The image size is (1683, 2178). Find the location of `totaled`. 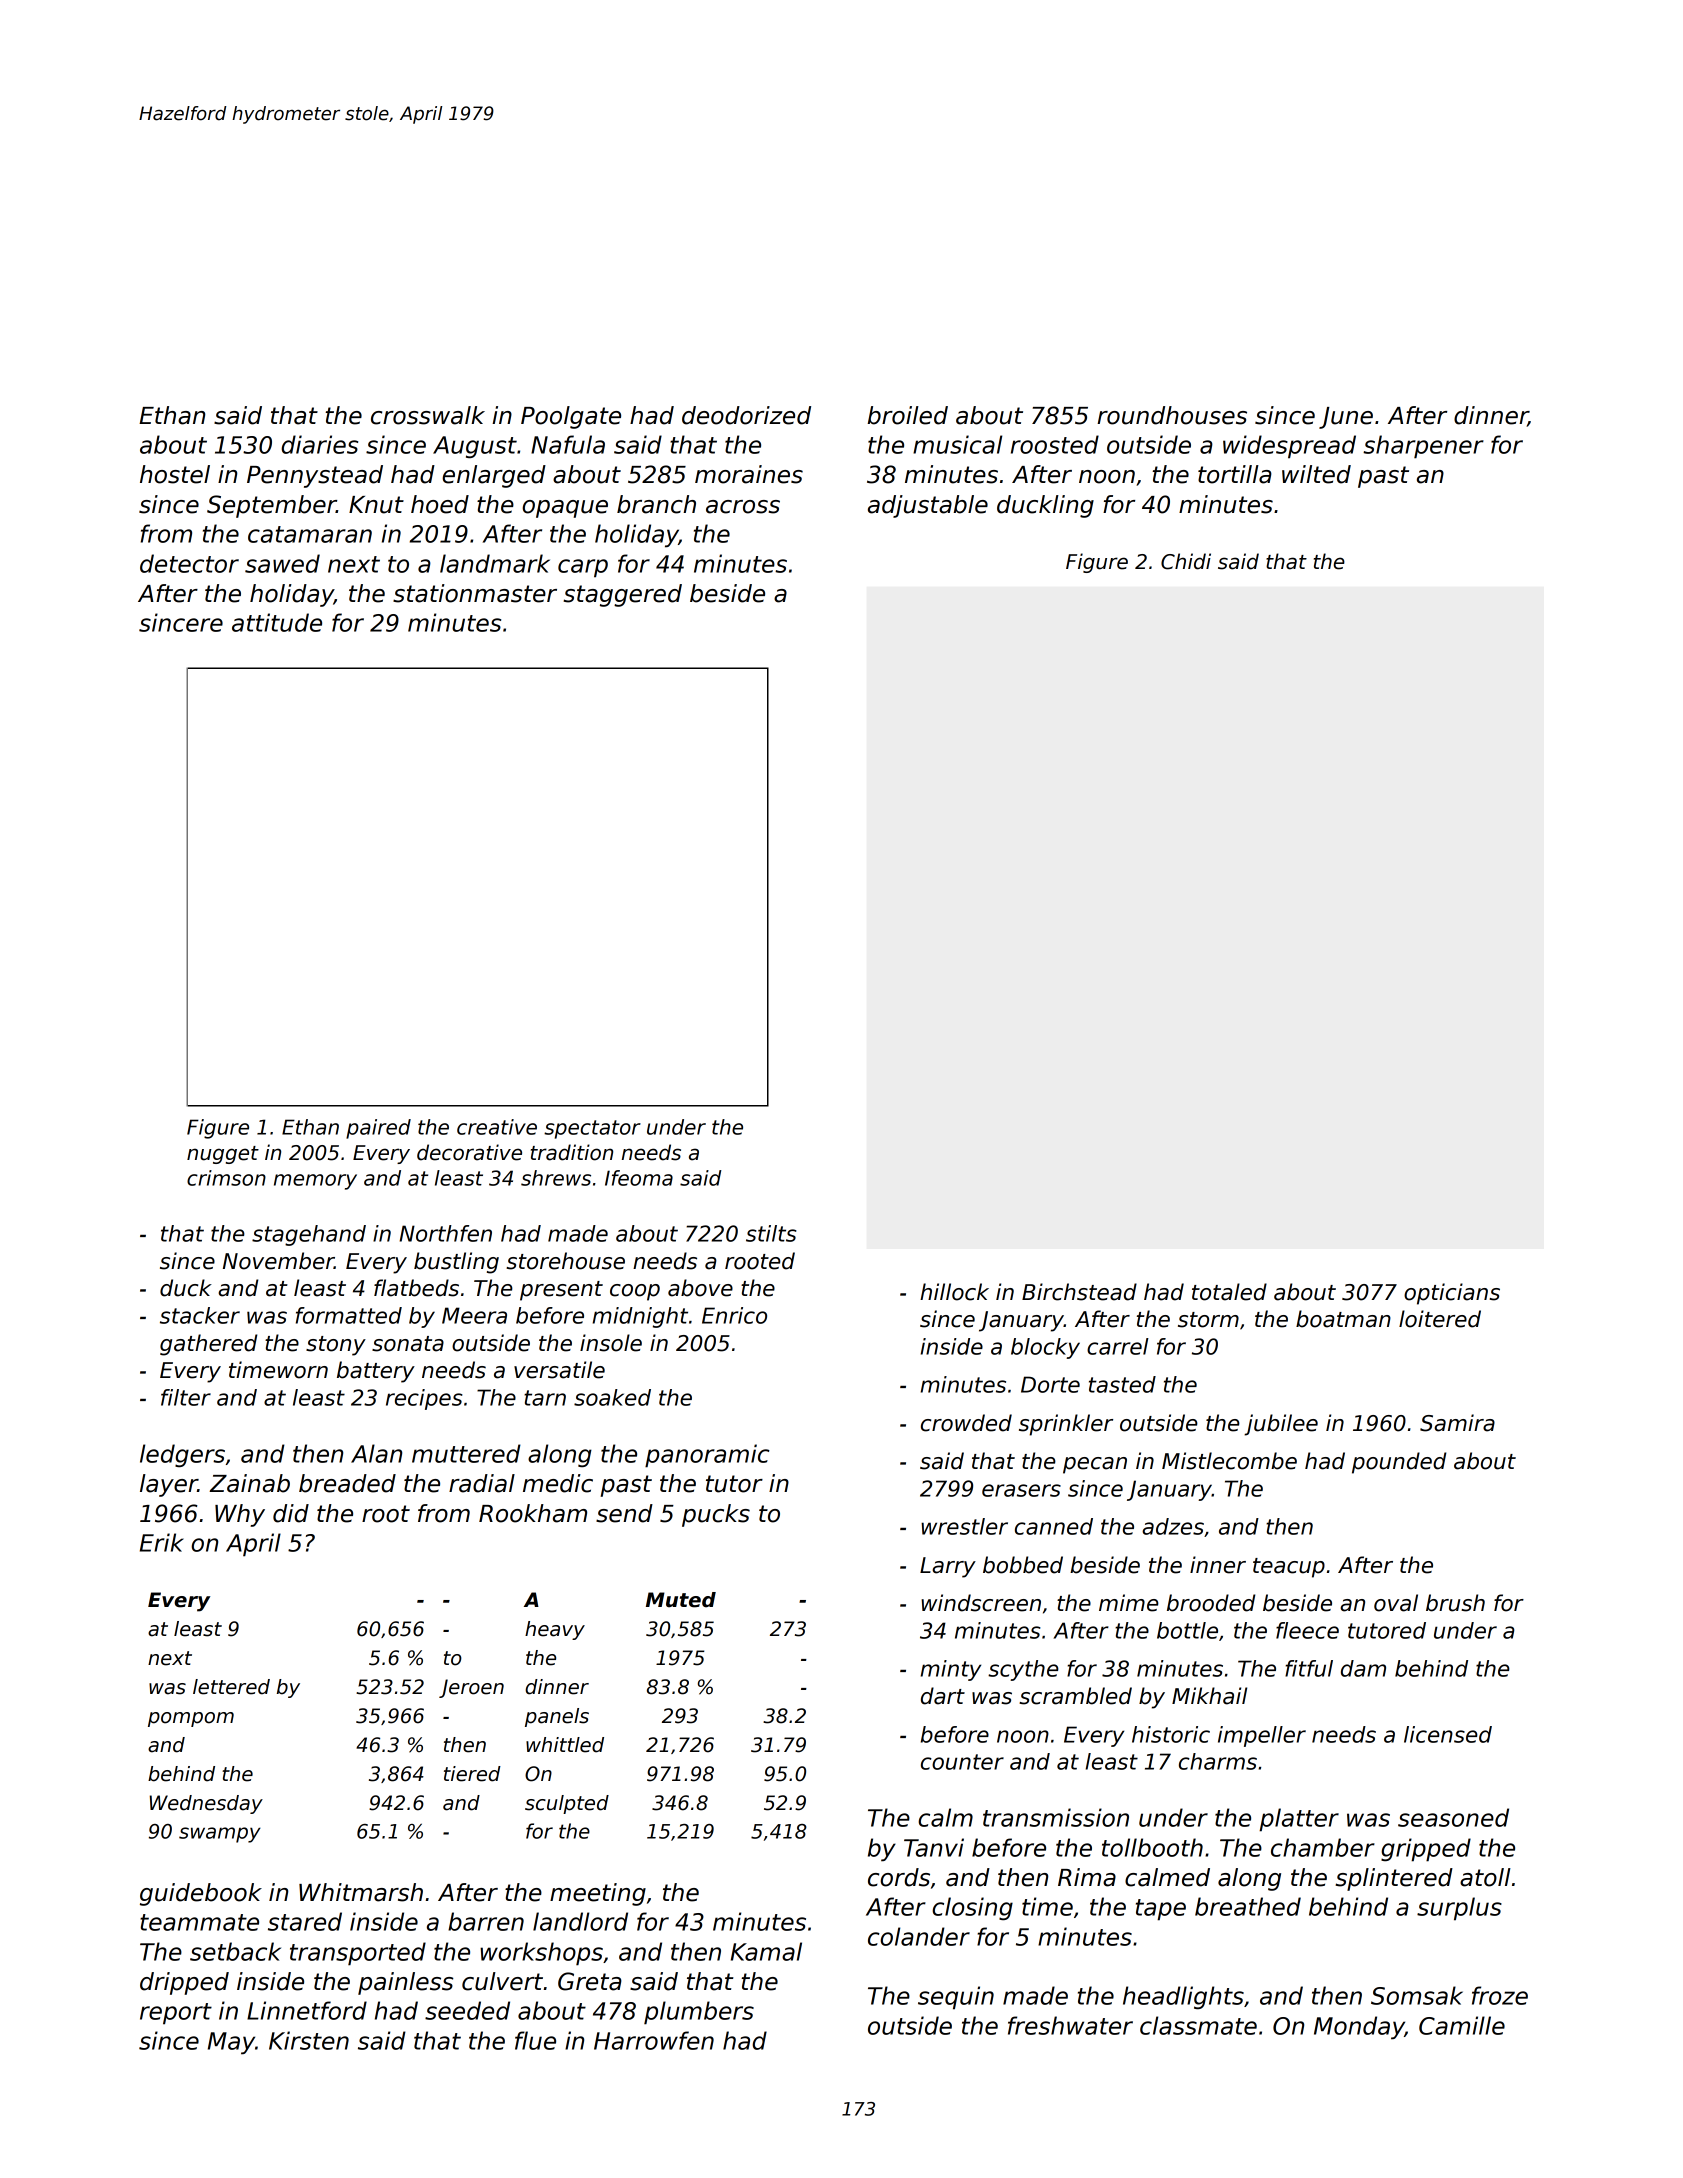

totaled is located at coordinates (1229, 1292).
